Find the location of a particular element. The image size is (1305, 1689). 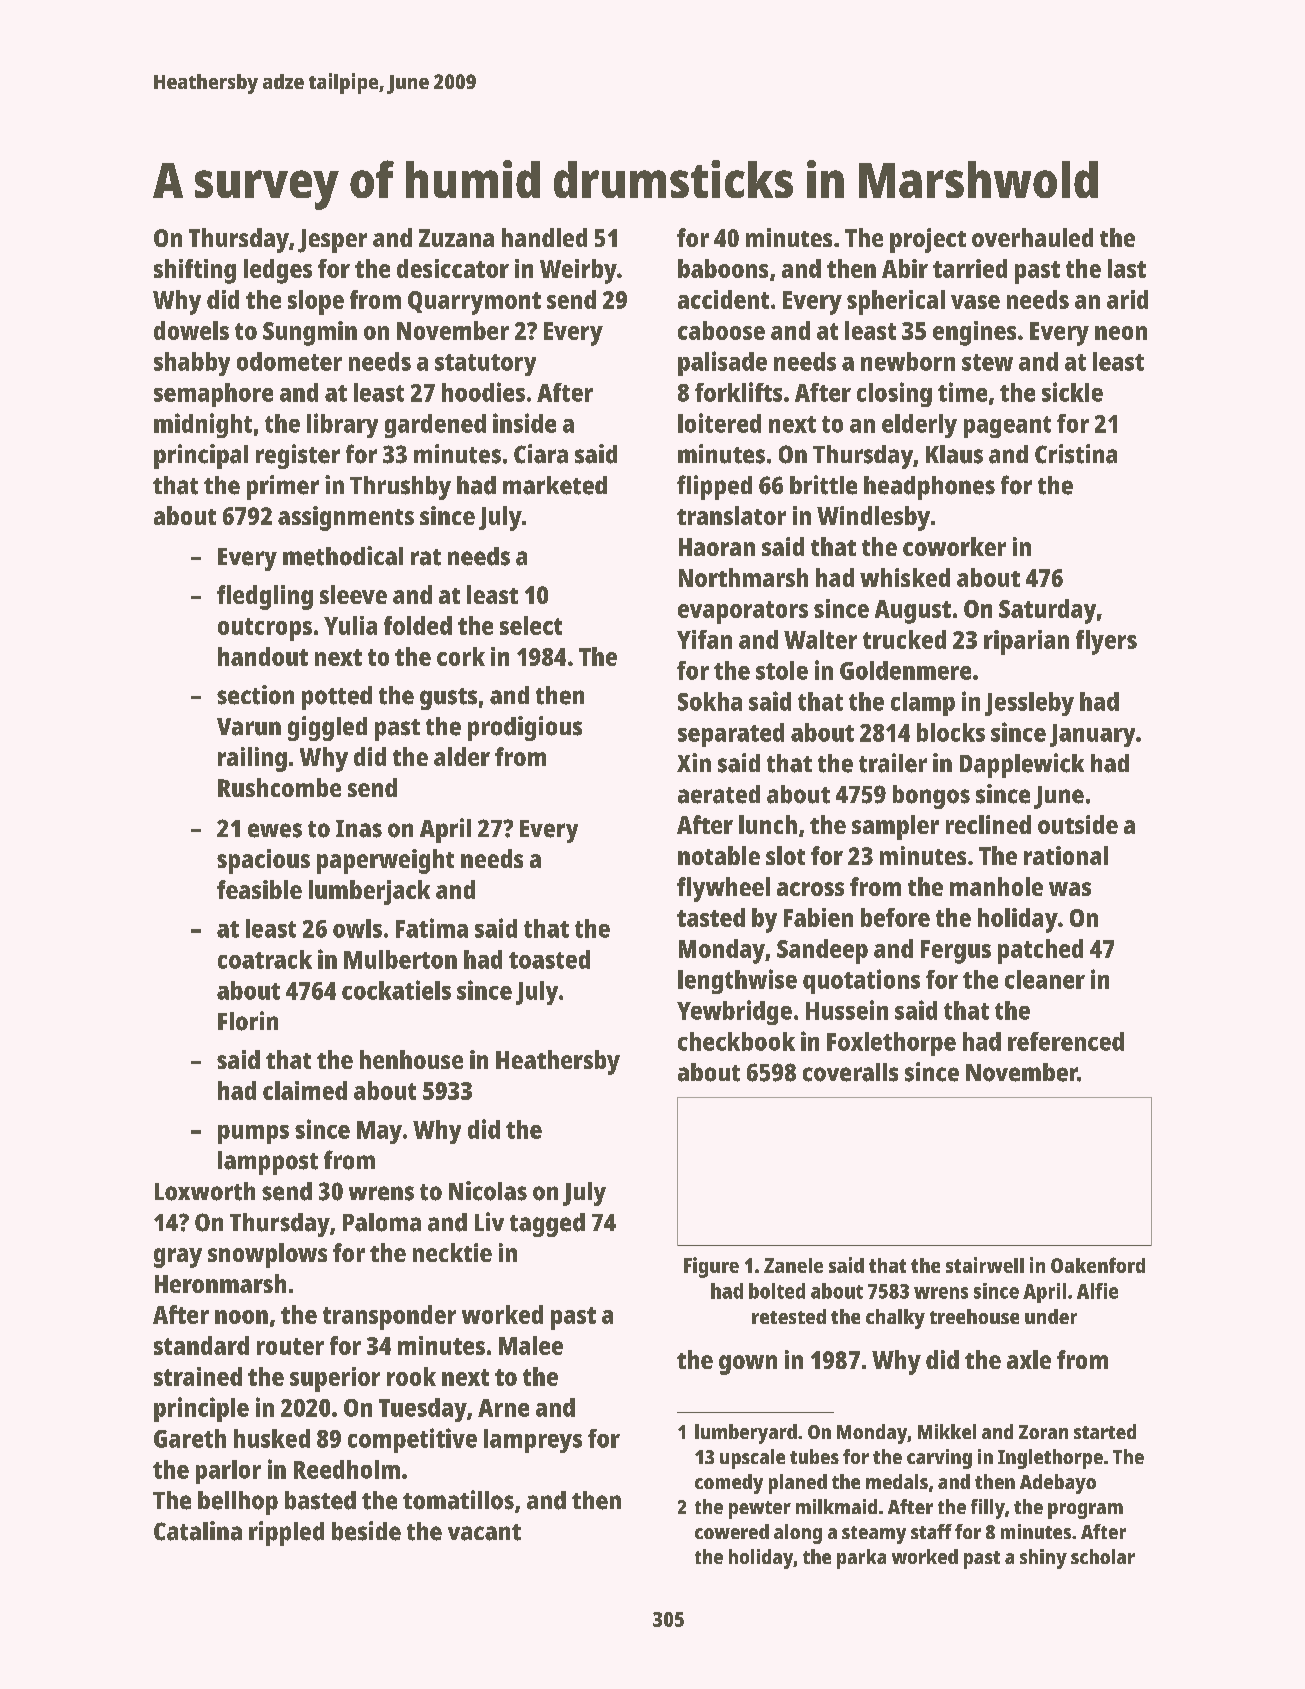

baboons is located at coordinates (723, 268).
